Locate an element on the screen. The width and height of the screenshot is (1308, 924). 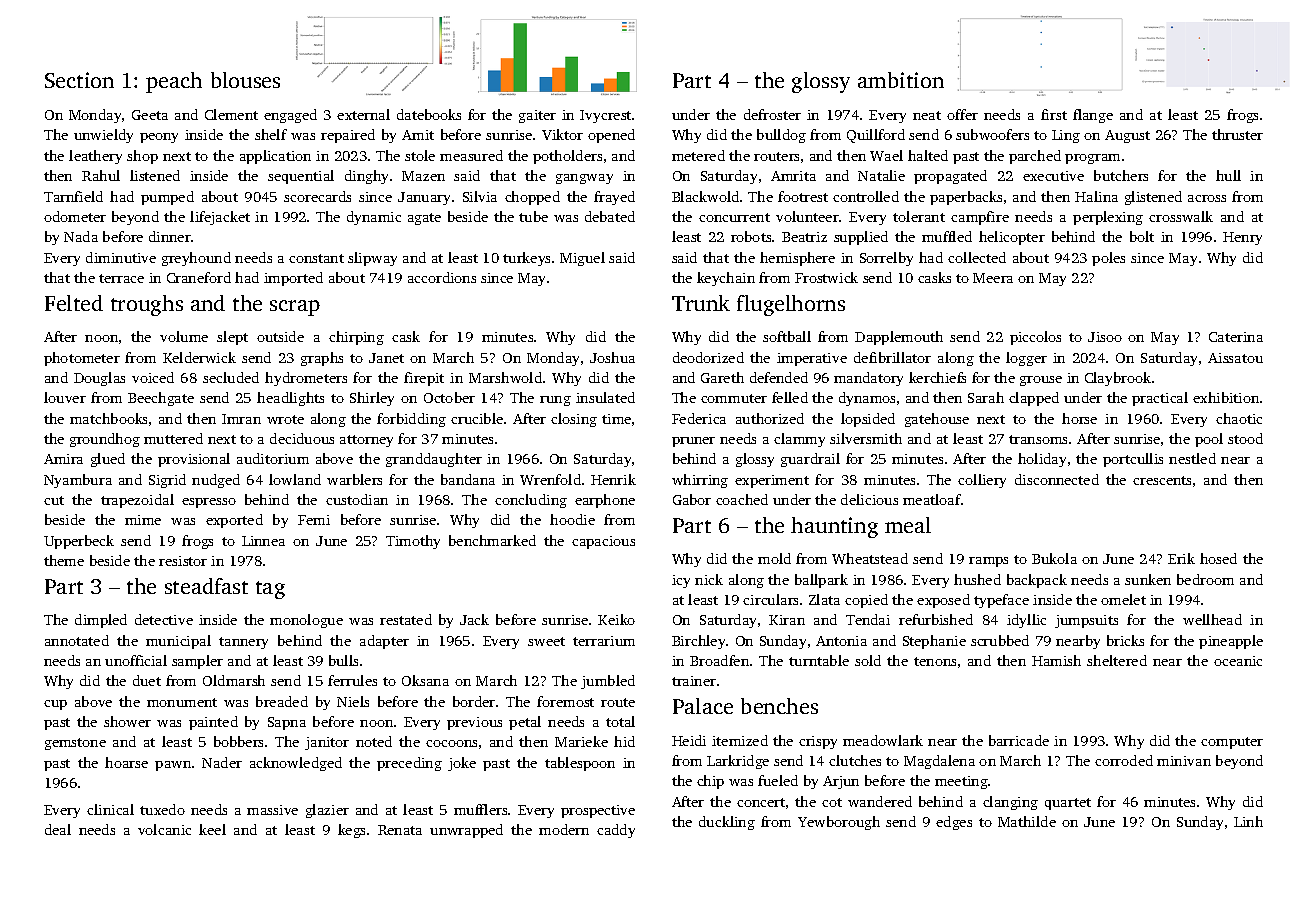
Nader is located at coordinates (222, 762).
